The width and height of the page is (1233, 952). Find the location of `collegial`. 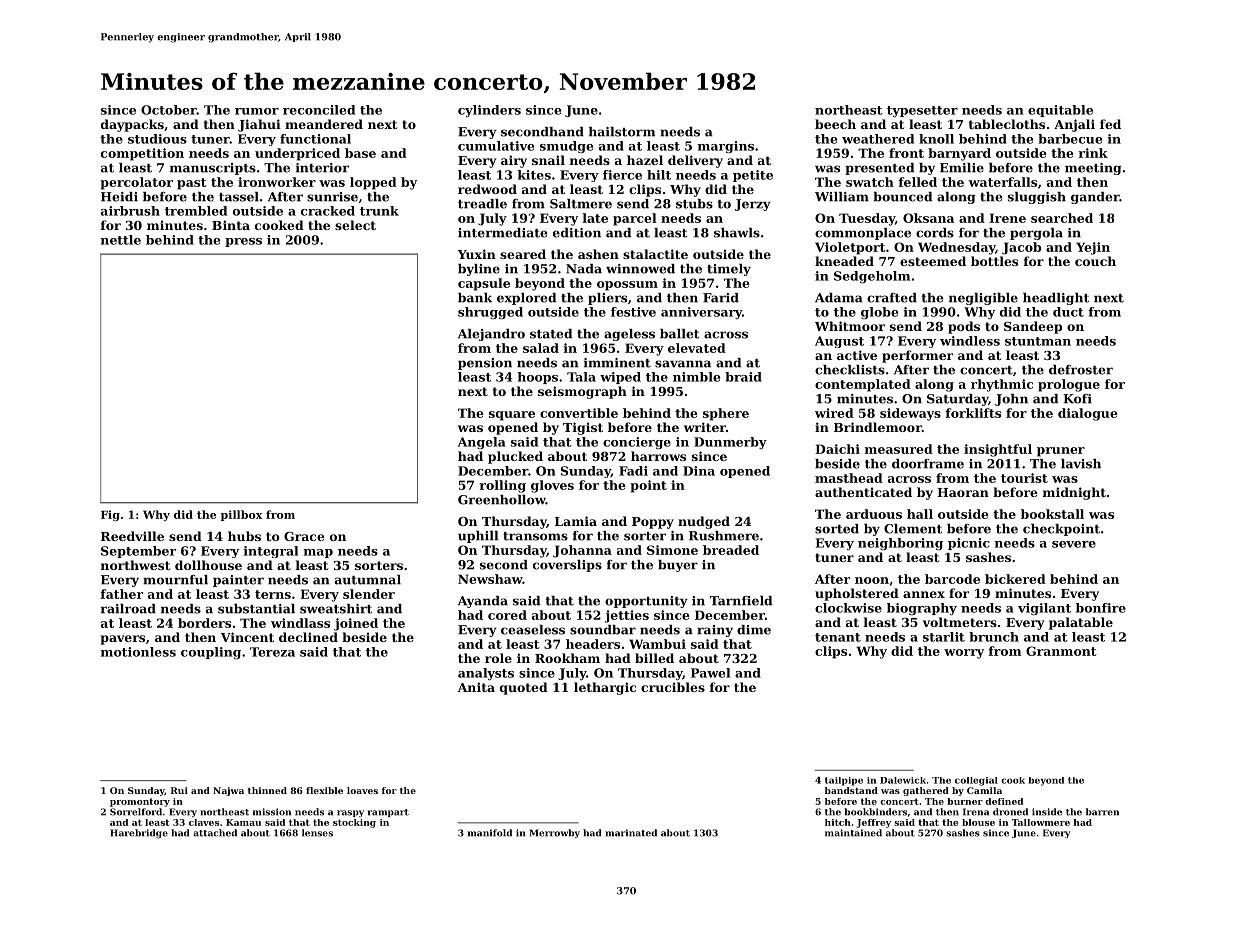

collegial is located at coordinates (976, 781).
